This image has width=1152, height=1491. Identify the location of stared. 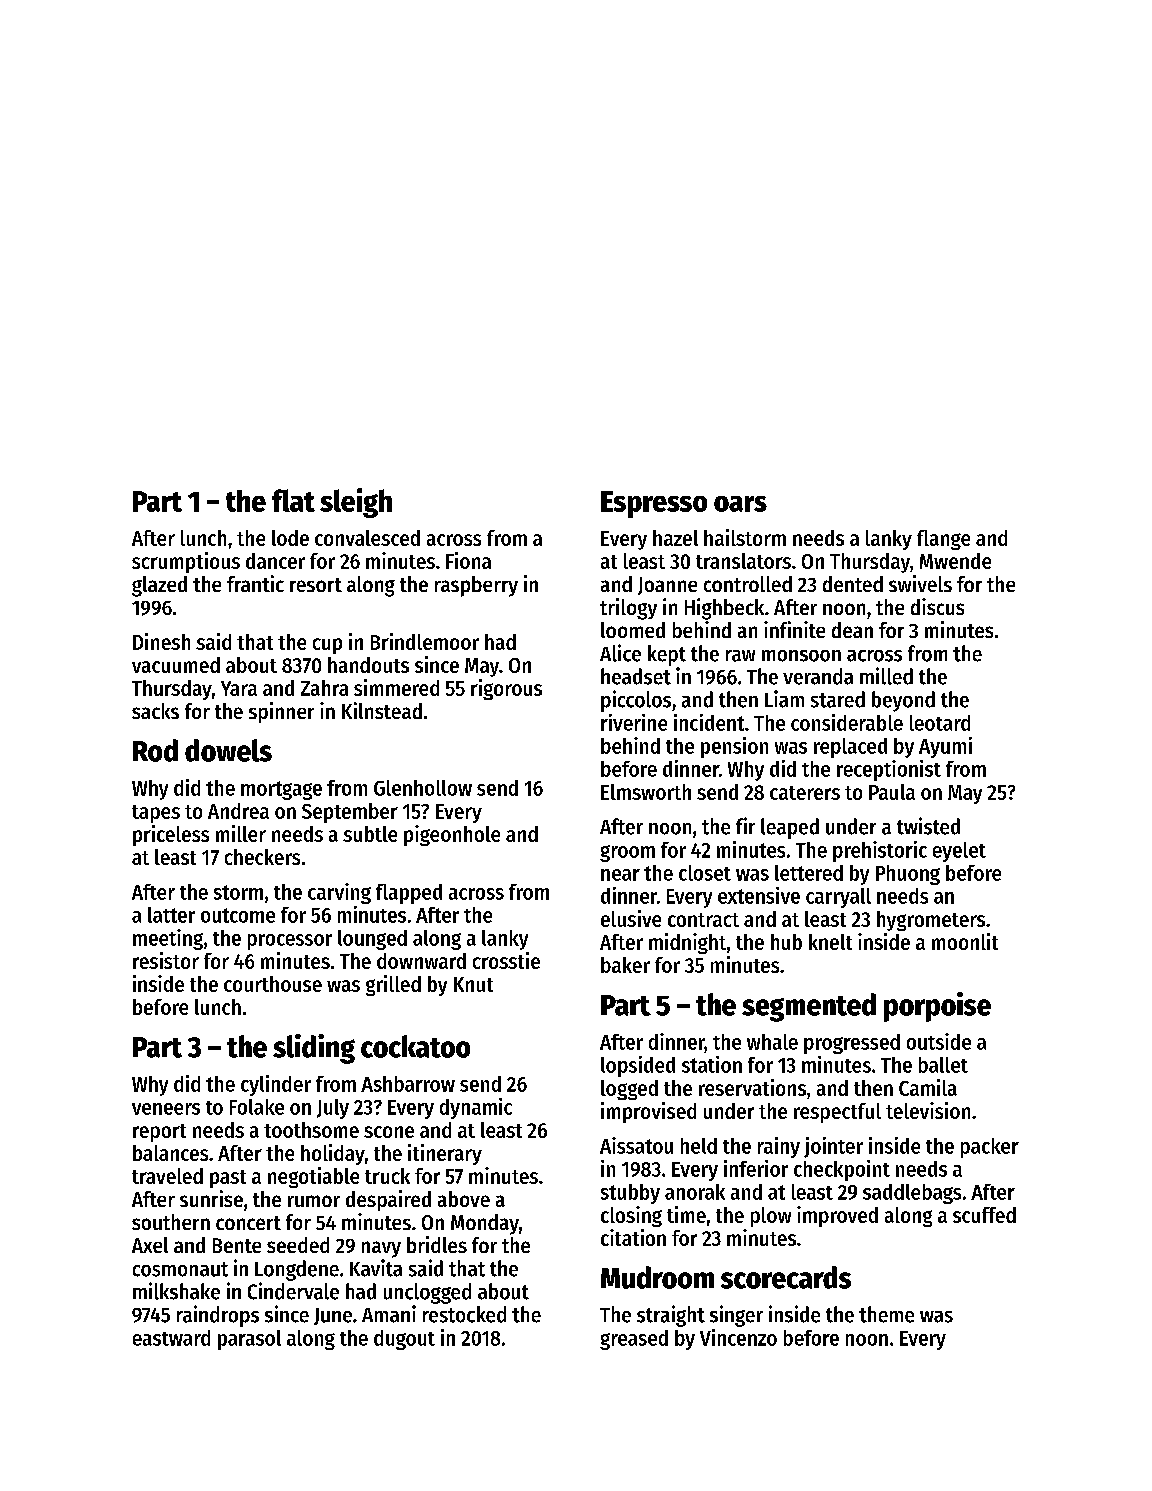
(838, 699).
